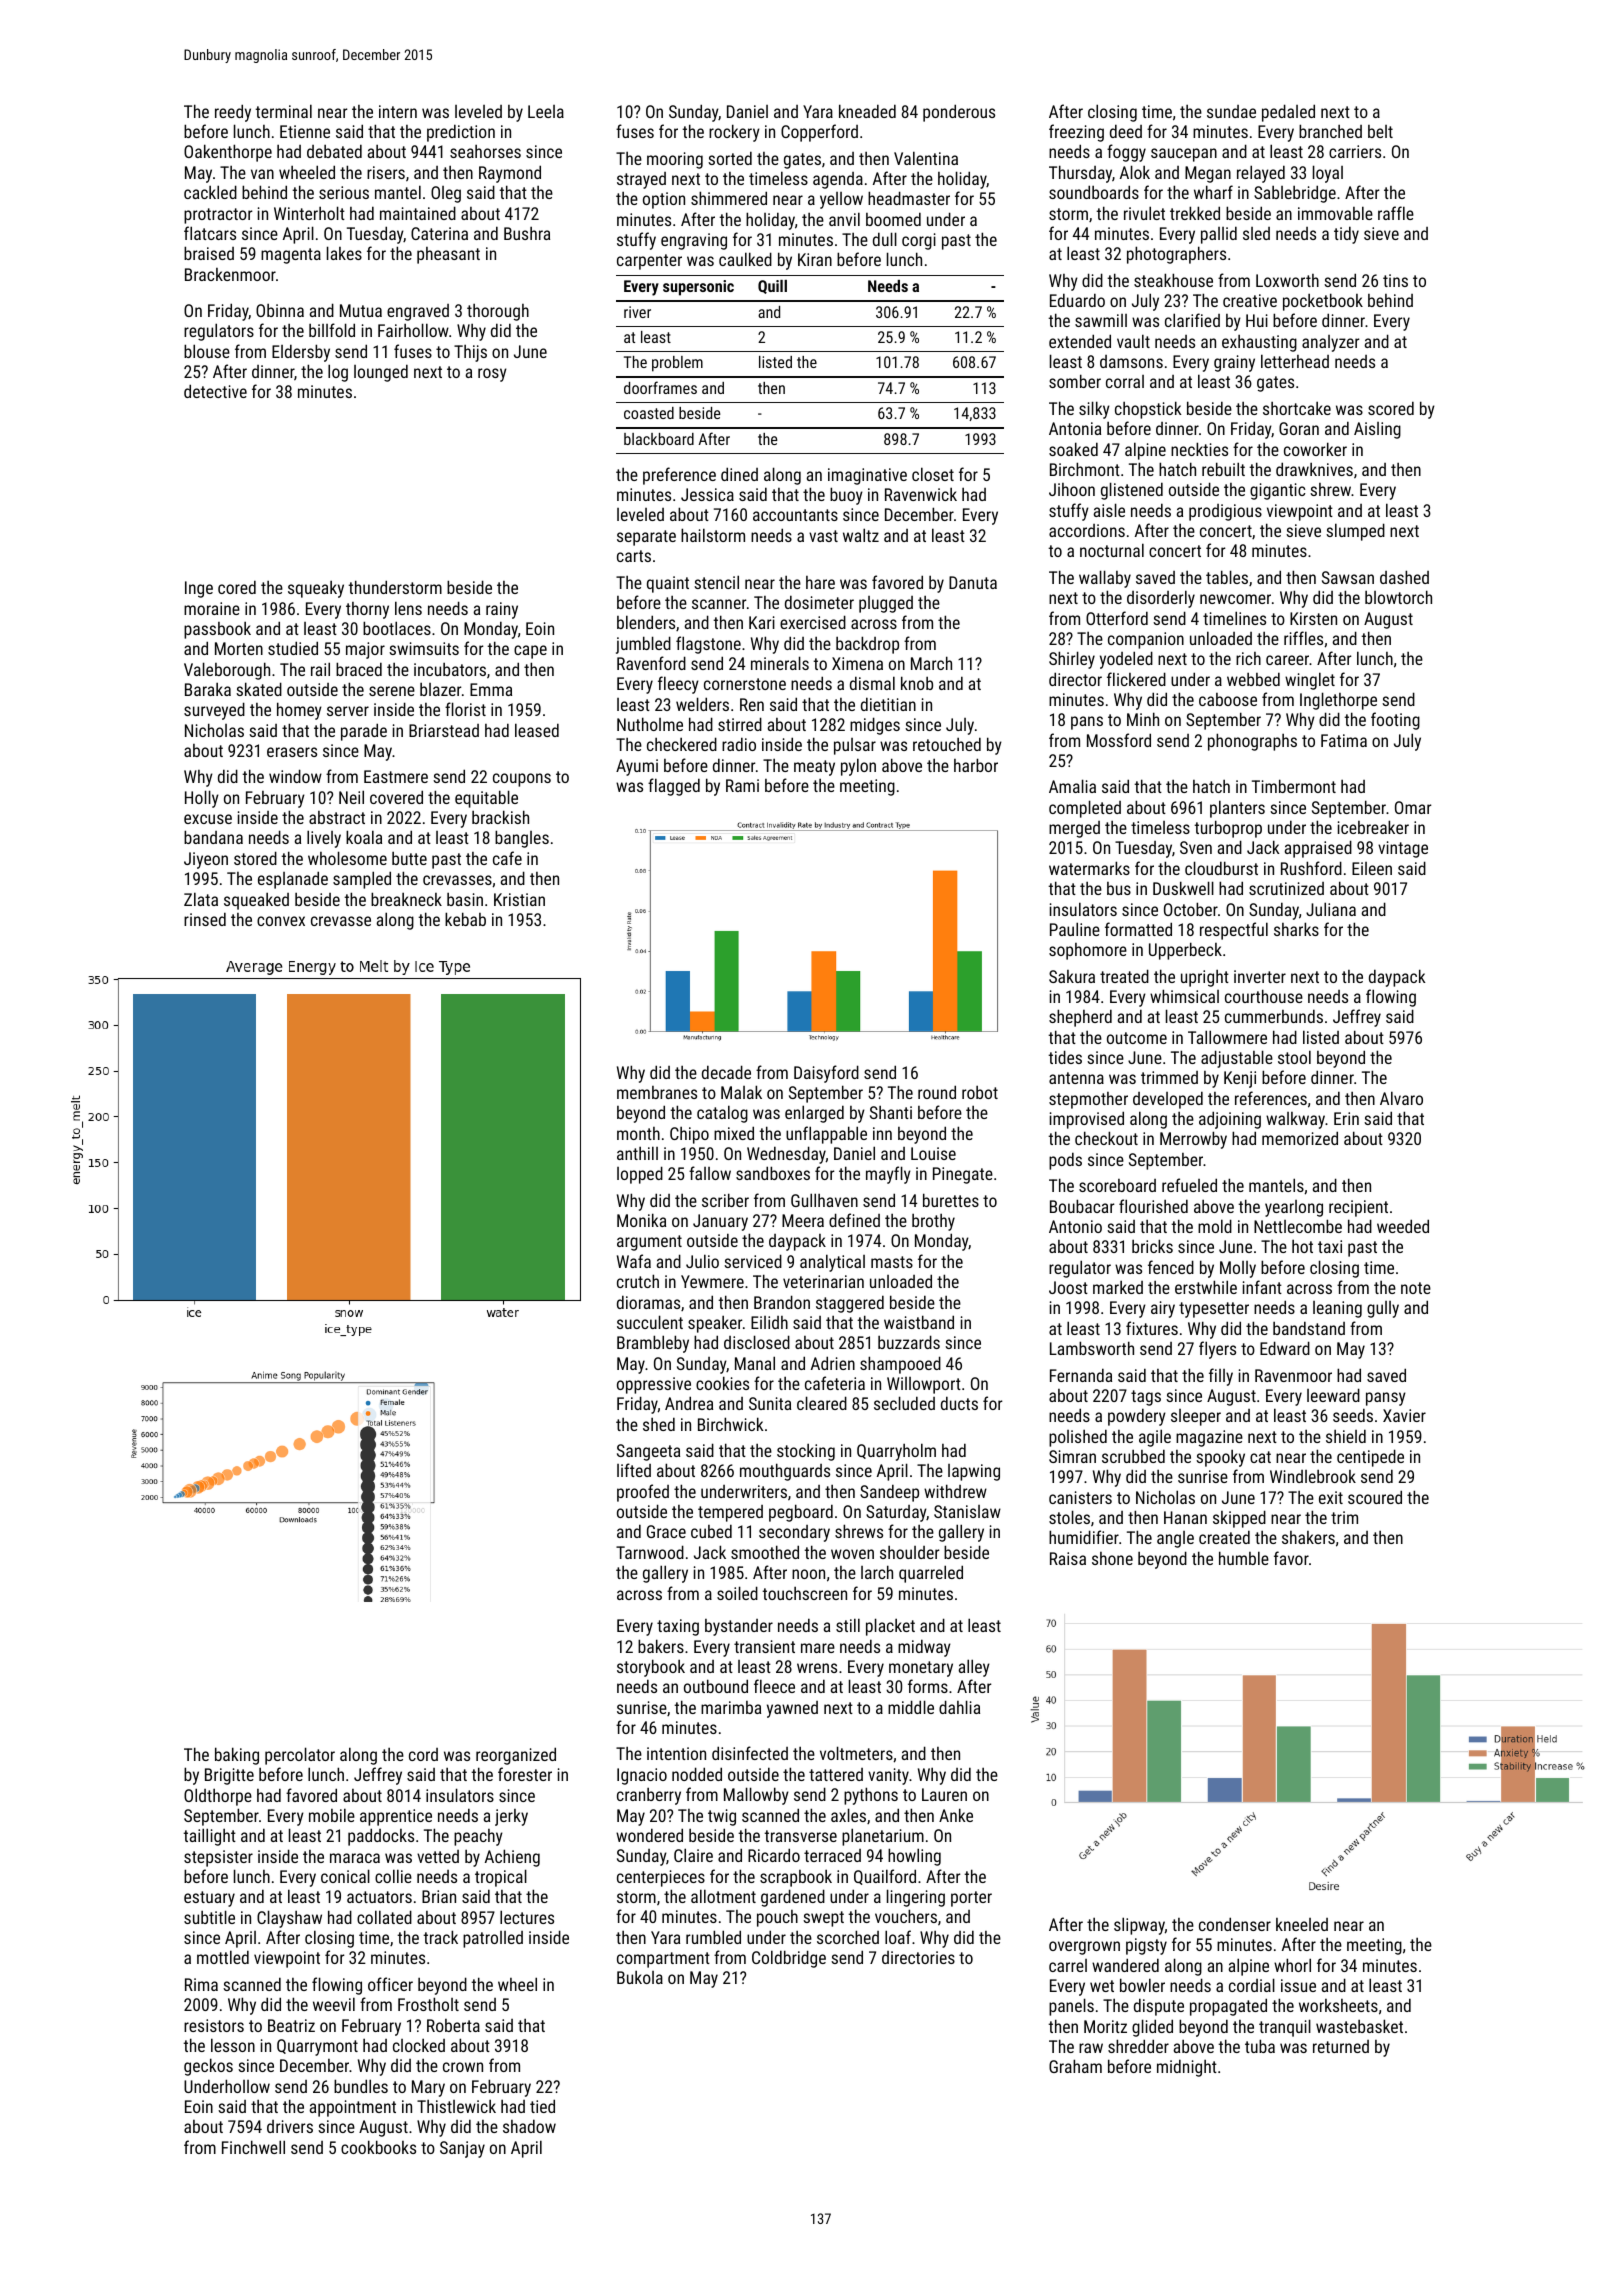 The image size is (1620, 2292). Describe the element at coordinates (233, 113) in the image. I see `reedy` at that location.
